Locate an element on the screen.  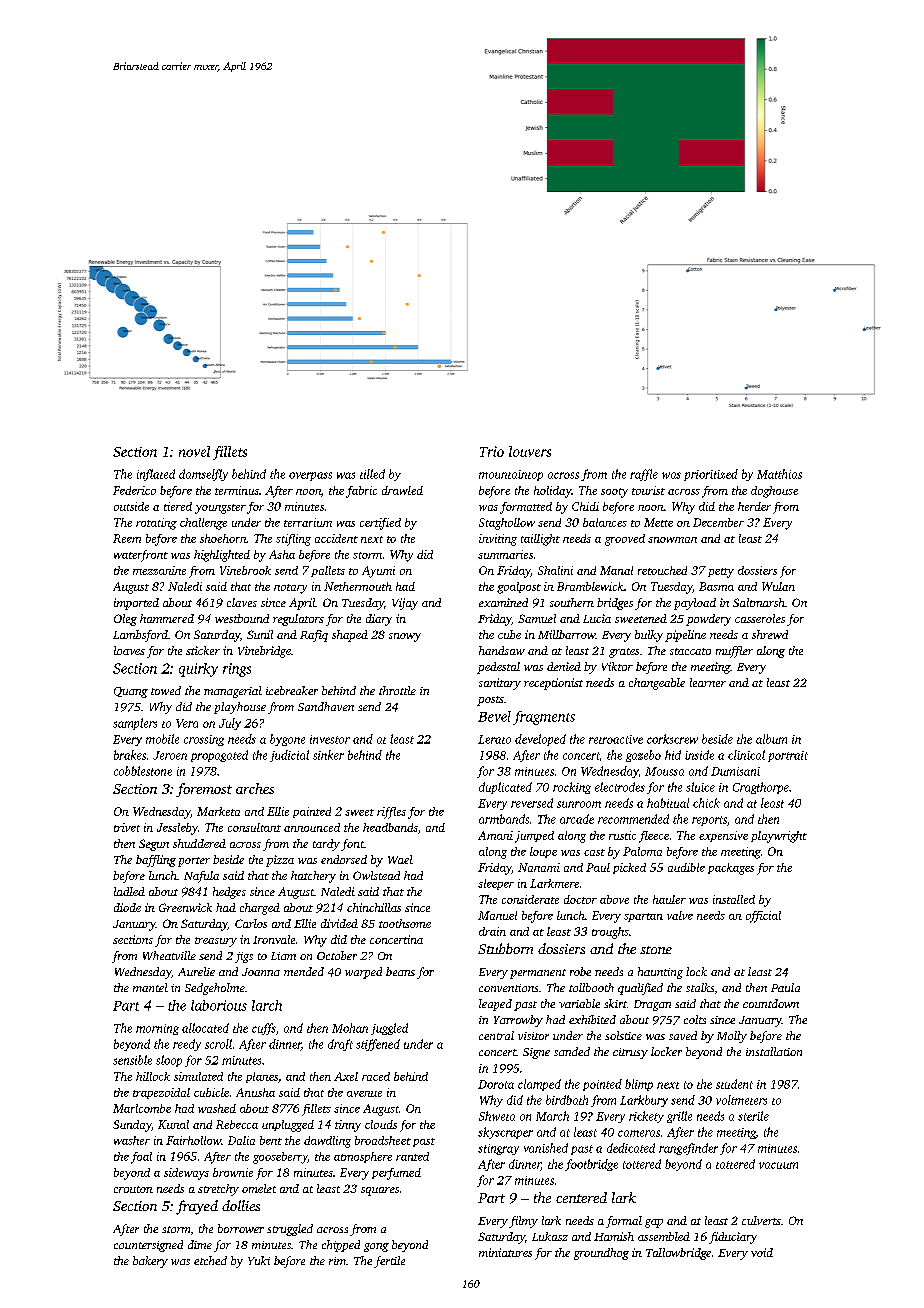
hedges is located at coordinates (229, 893).
